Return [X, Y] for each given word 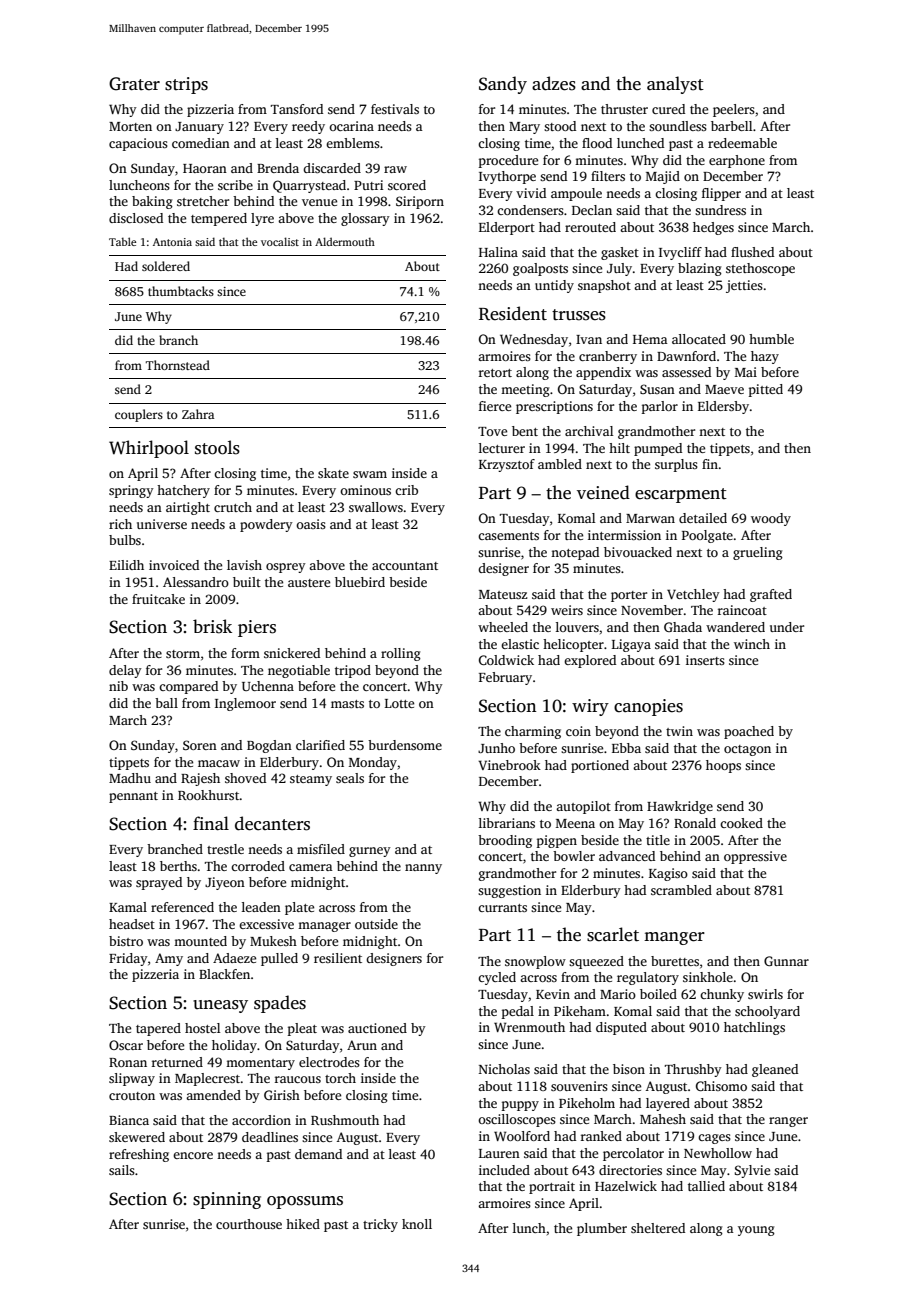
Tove [492, 431]
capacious [138, 144]
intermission [624, 535]
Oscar [126, 1045]
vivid [531, 193]
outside [376, 924]
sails [122, 1170]
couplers [139, 415]
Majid [663, 177]
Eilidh [126, 565]
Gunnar [786, 961]
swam [370, 474]
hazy [765, 357]
